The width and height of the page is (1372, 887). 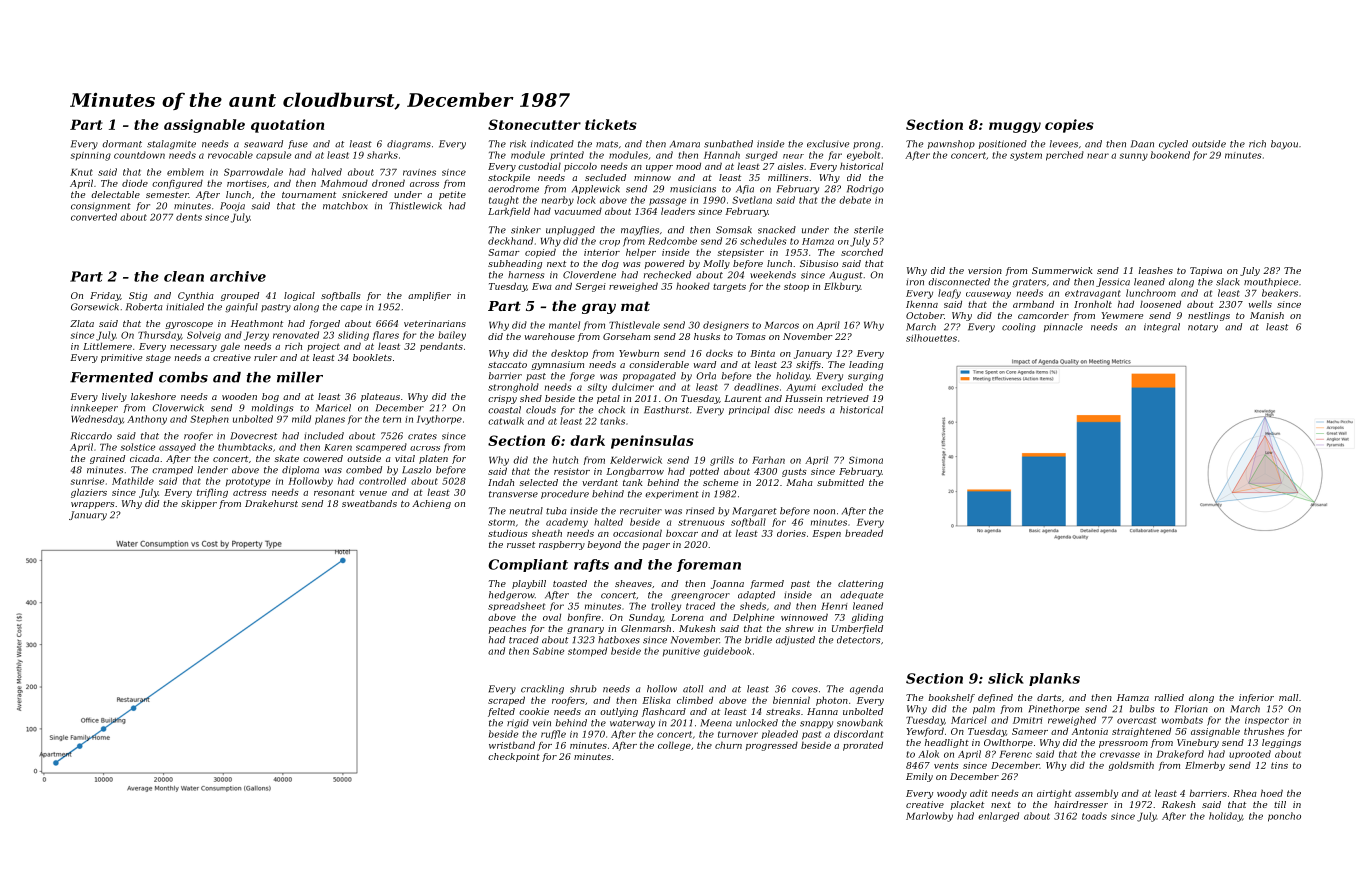 I want to click on bog, so click(x=270, y=397).
